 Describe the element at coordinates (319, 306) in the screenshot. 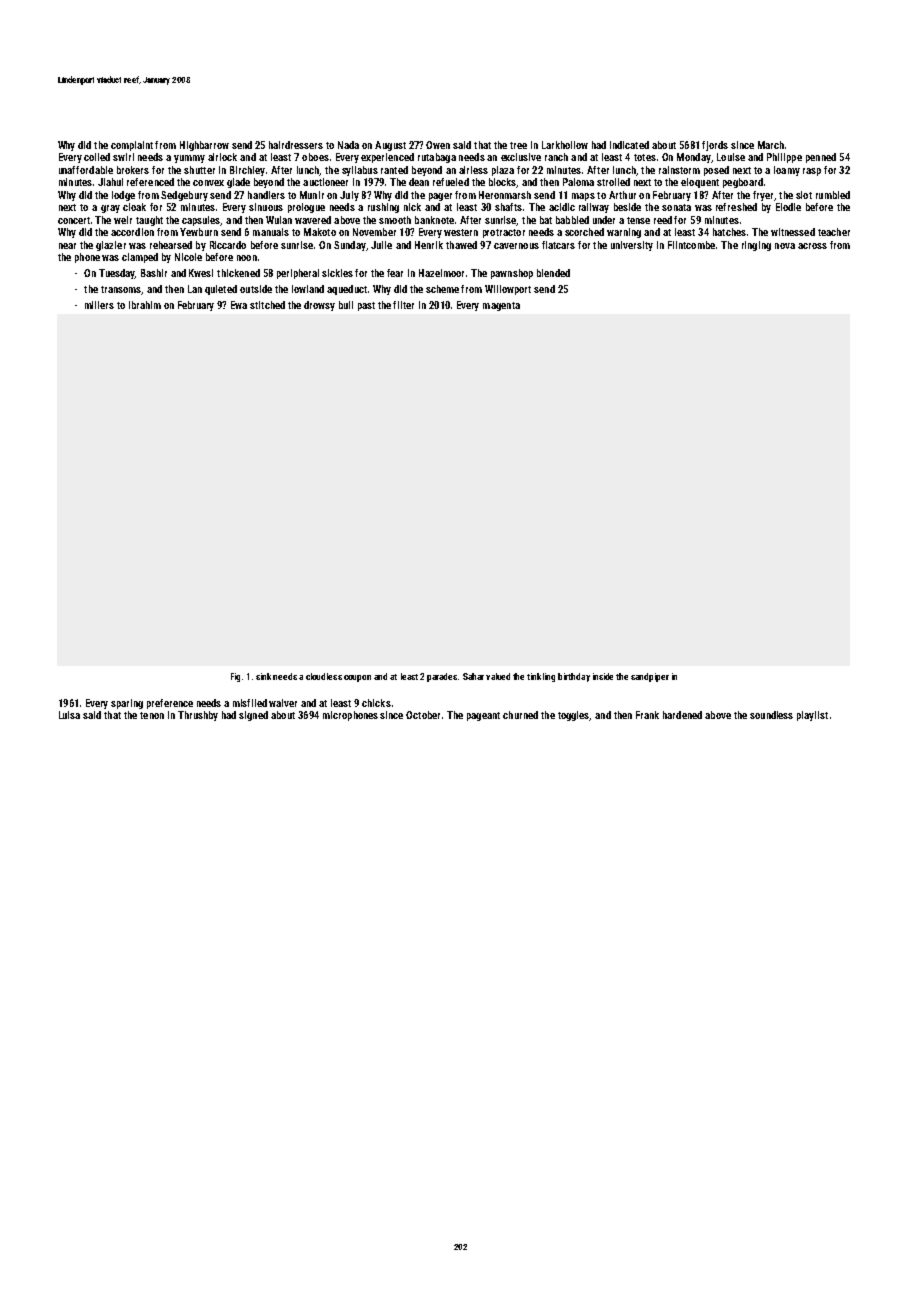

I see `drowsy` at that location.
